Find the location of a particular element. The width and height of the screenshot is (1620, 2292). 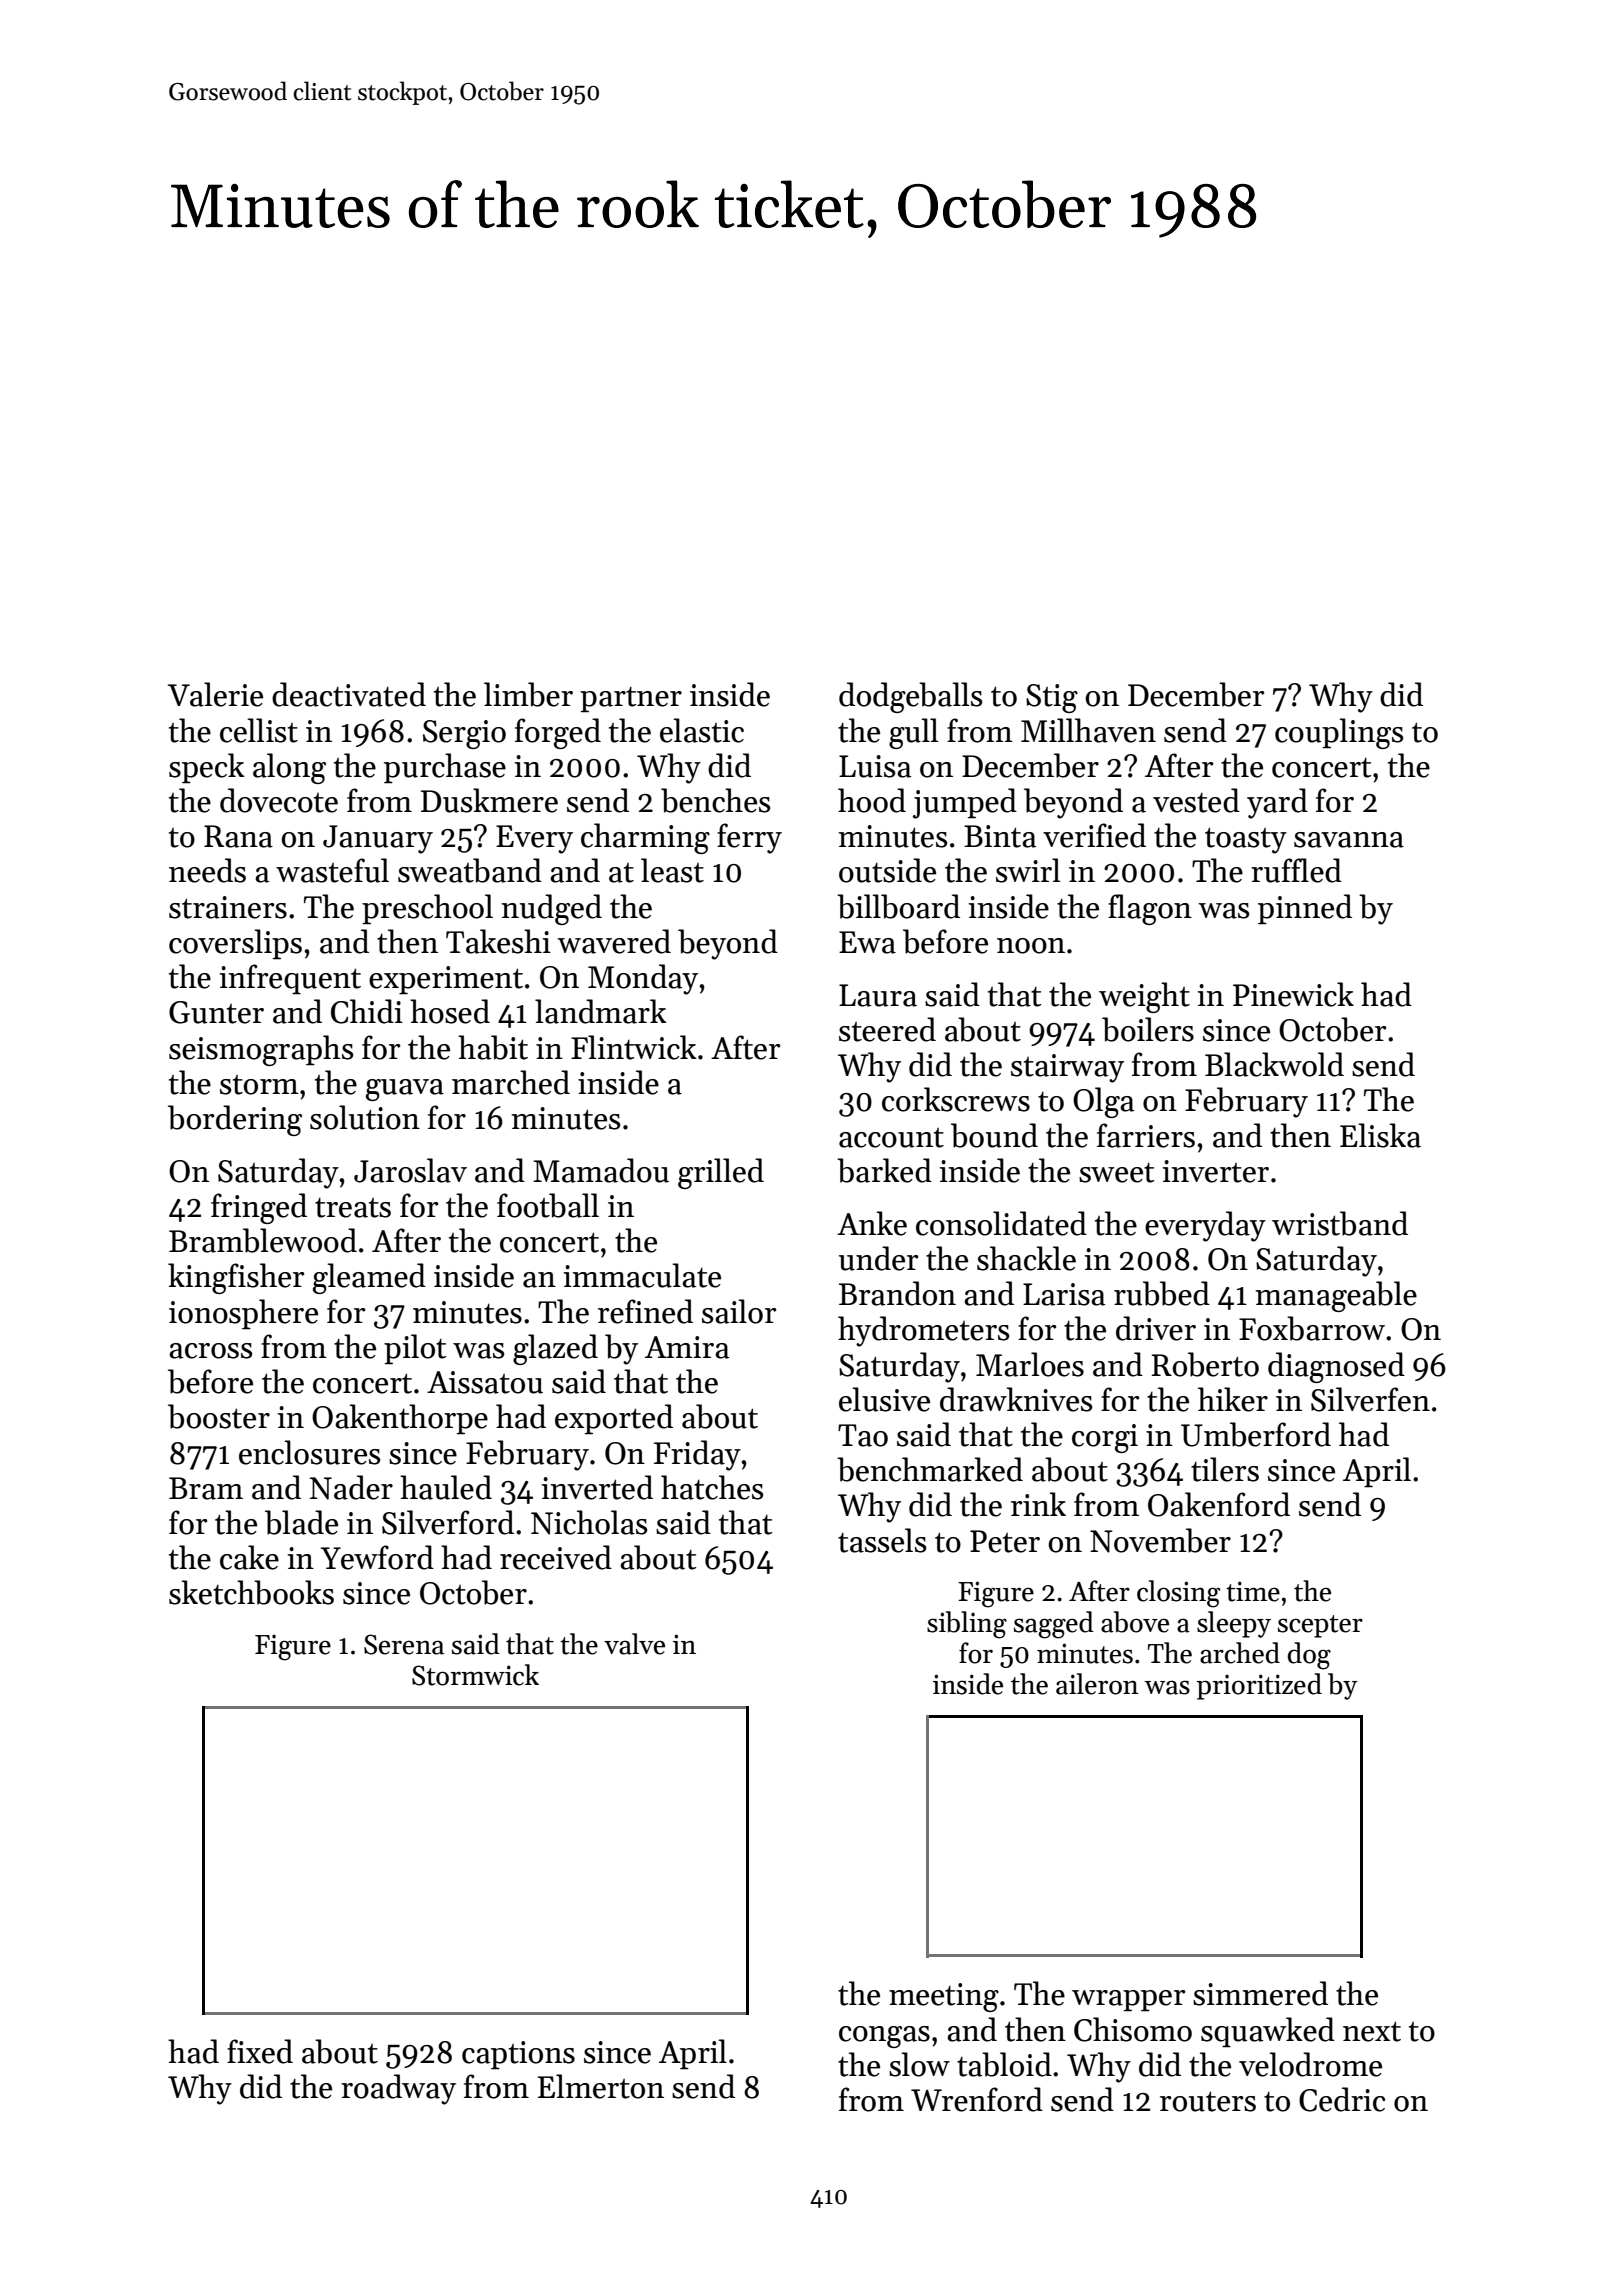

sibling is located at coordinates (967, 1625).
